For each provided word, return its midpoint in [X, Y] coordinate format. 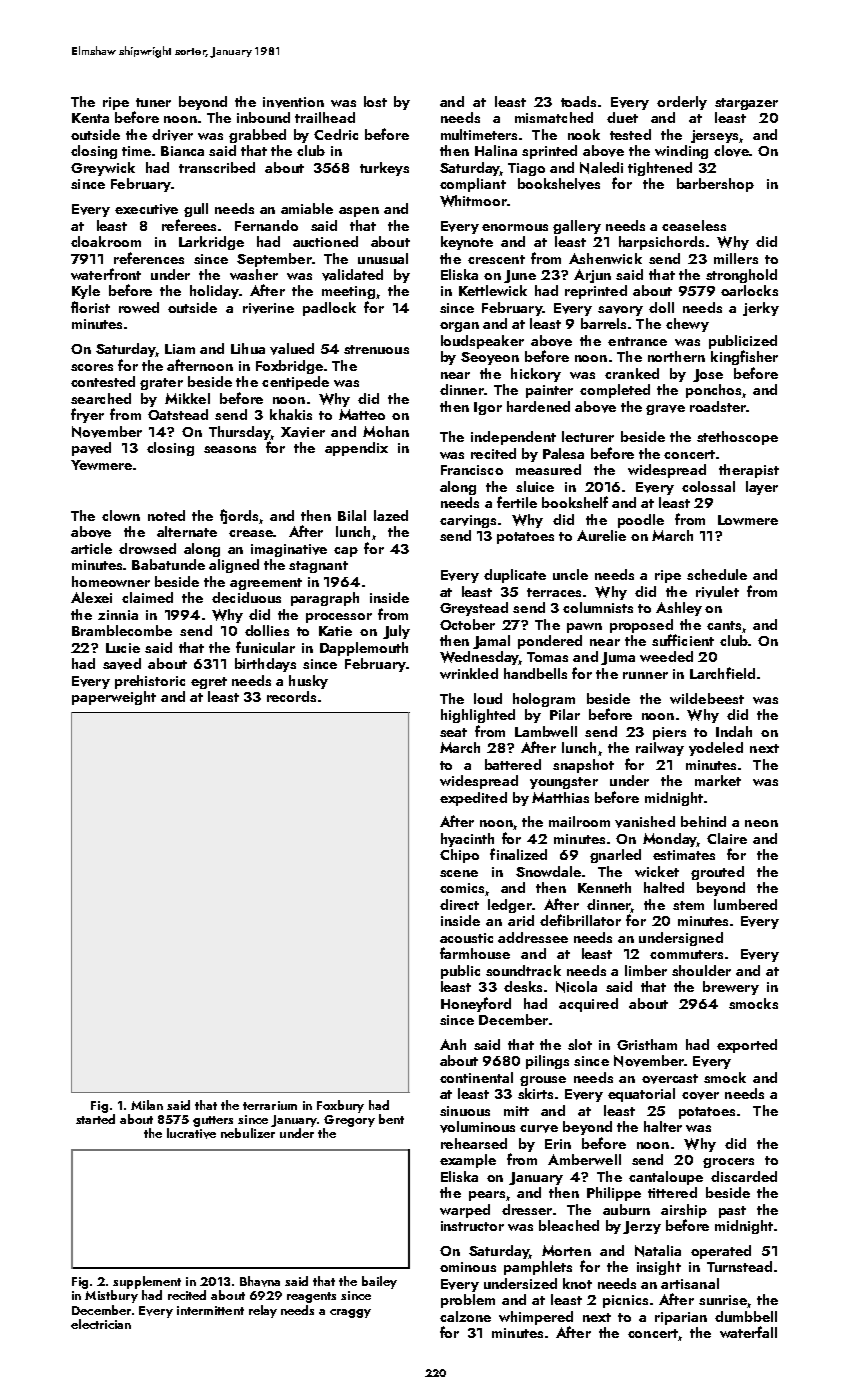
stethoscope [737, 438]
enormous [515, 227]
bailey [379, 1282]
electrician [101, 1324]
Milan [147, 1105]
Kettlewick [493, 290]
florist [90, 307]
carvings [468, 521]
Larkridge [211, 243]
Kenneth [604, 887]
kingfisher [744, 357]
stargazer [746, 104]
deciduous [246, 597]
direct [459, 904]
